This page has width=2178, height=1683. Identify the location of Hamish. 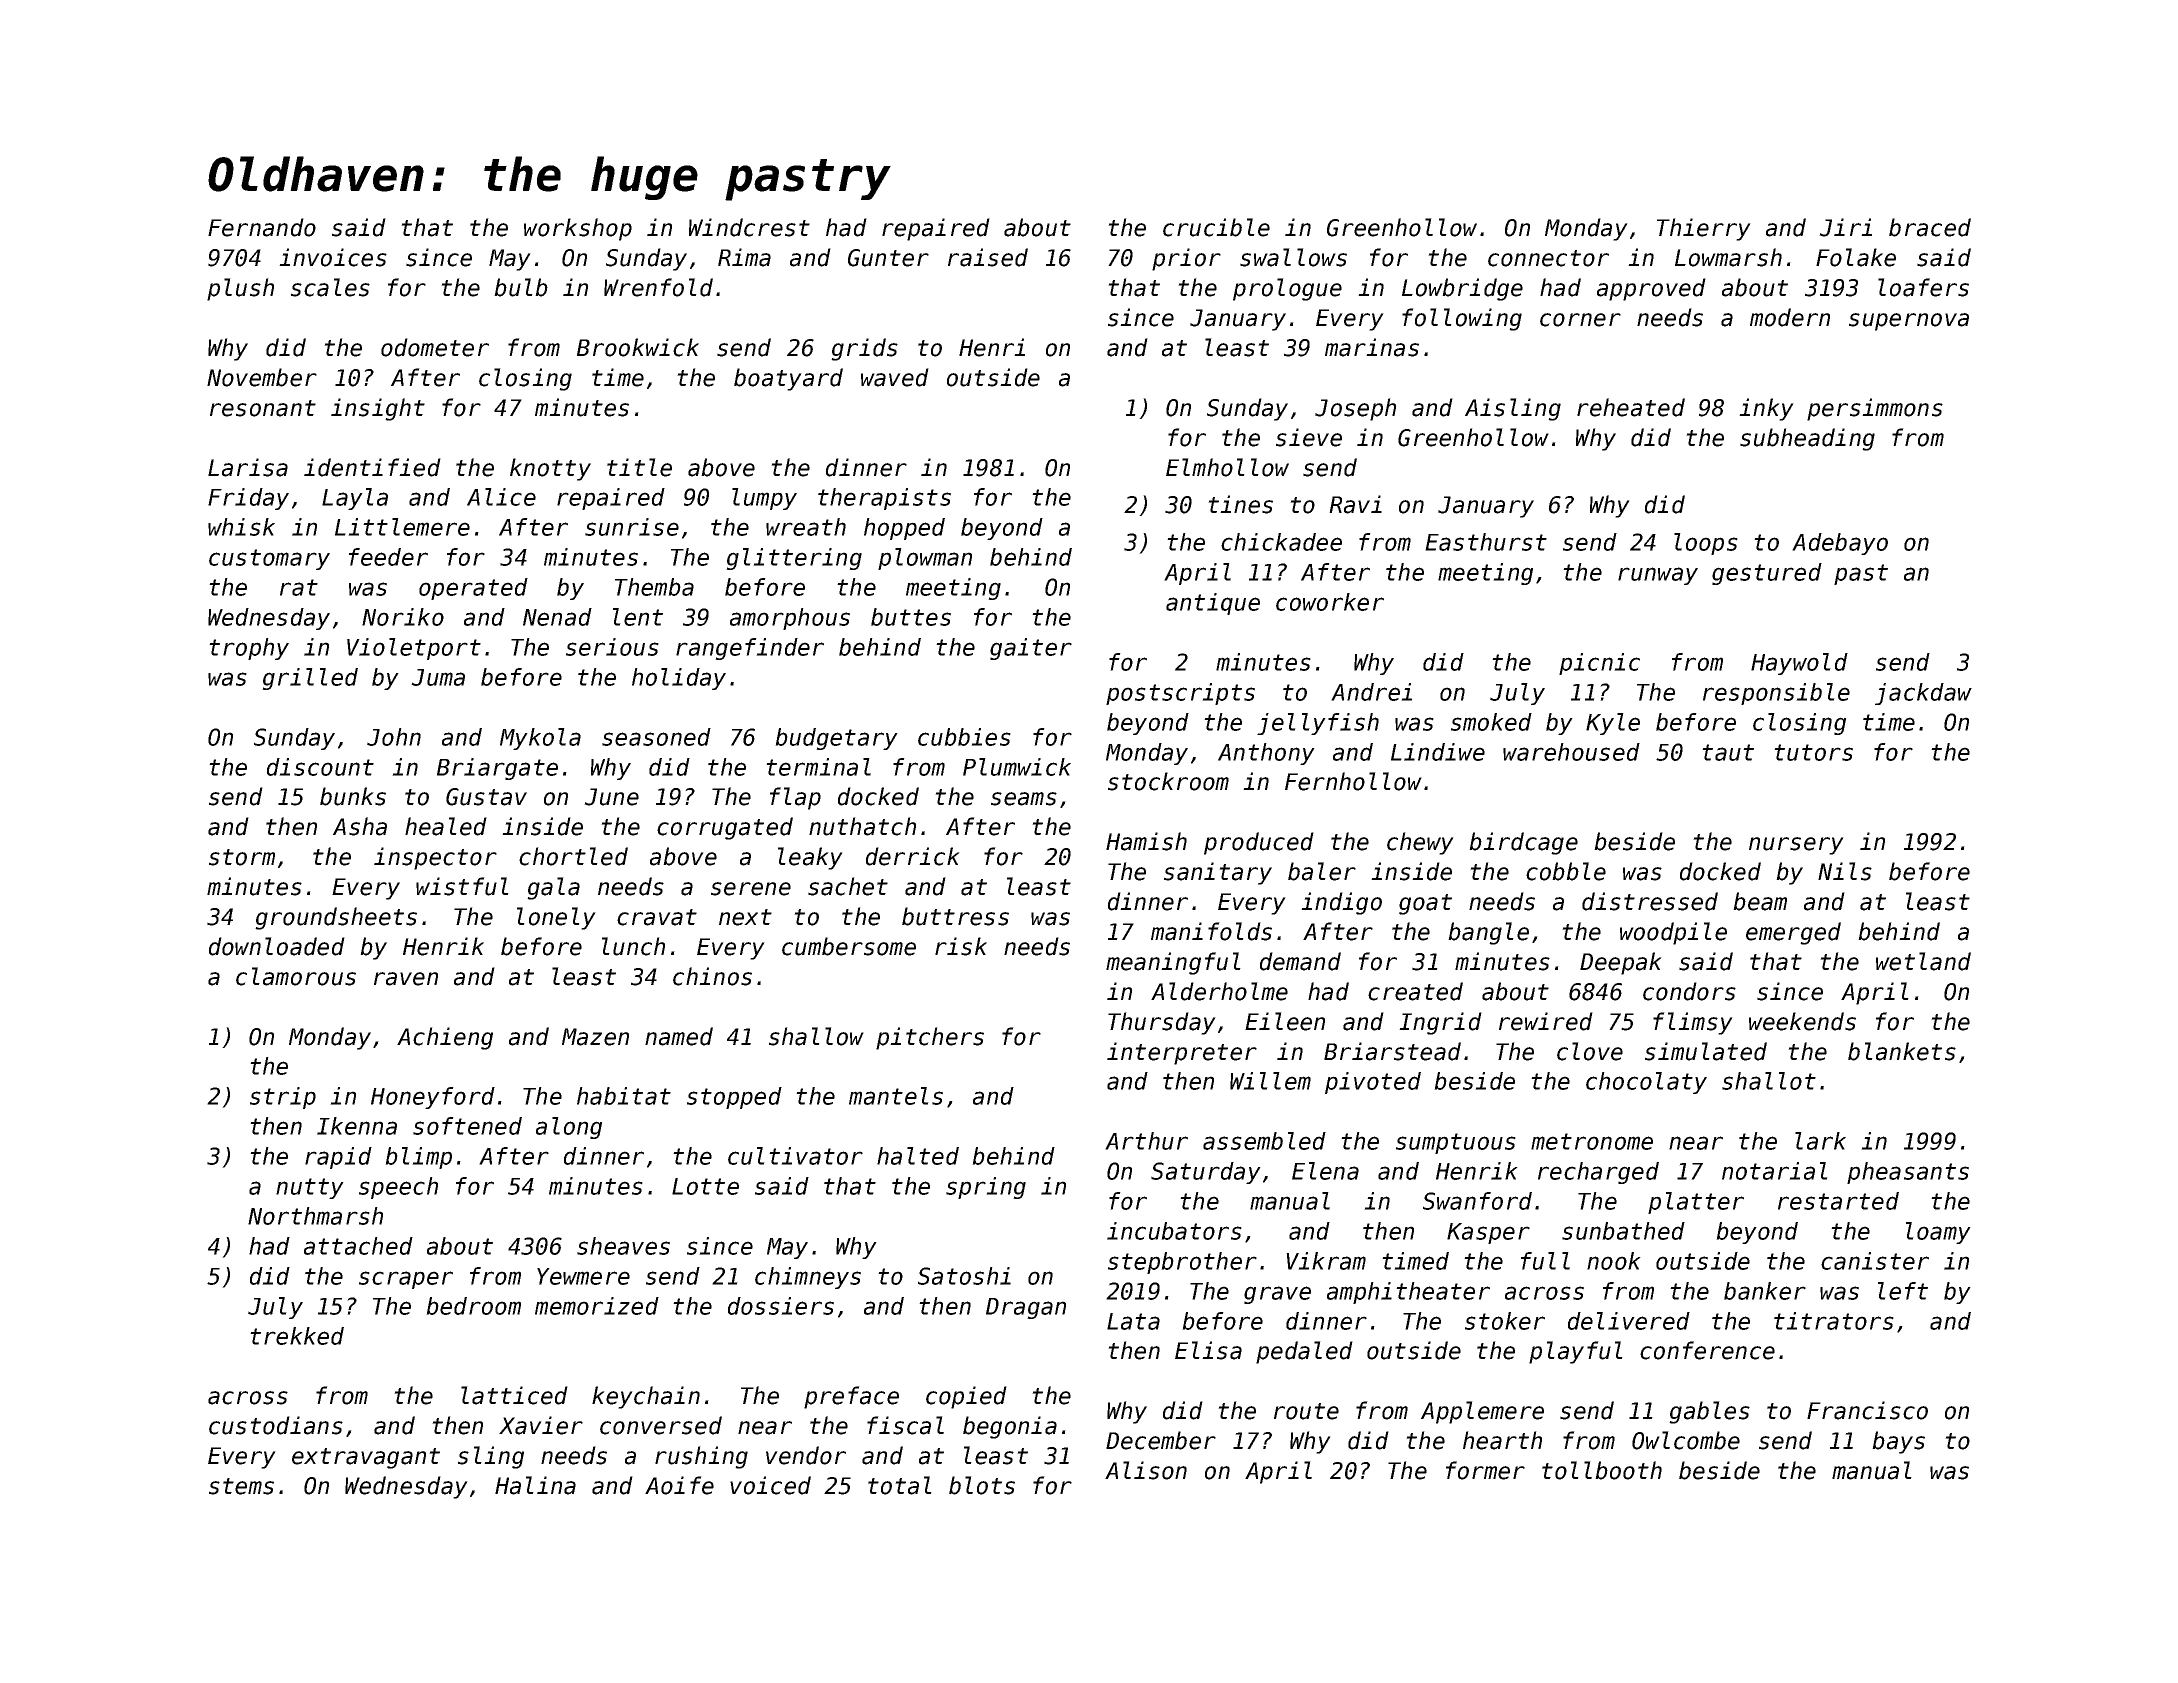
(1146, 841).
